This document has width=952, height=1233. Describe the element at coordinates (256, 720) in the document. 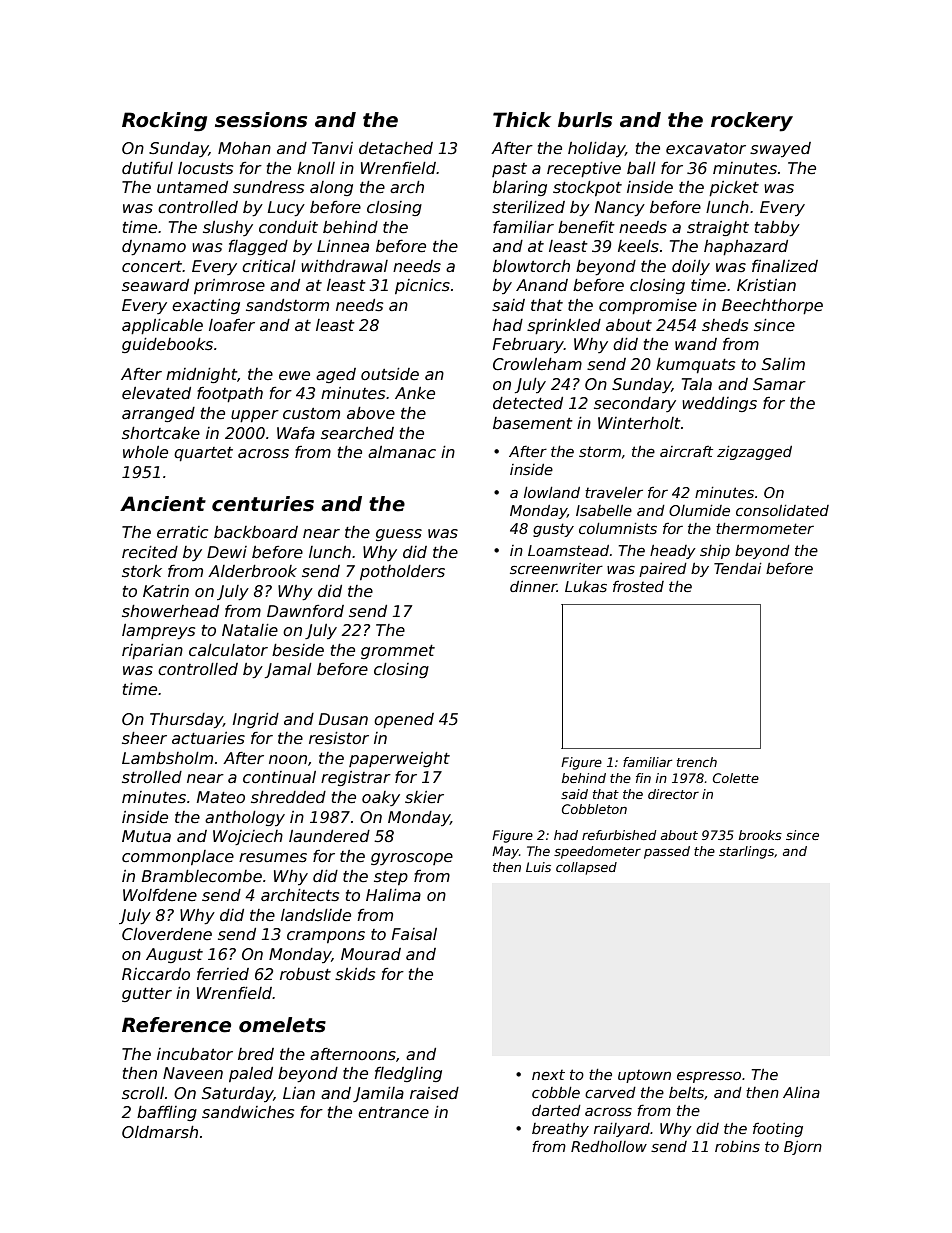

I see `Ingrid` at that location.
